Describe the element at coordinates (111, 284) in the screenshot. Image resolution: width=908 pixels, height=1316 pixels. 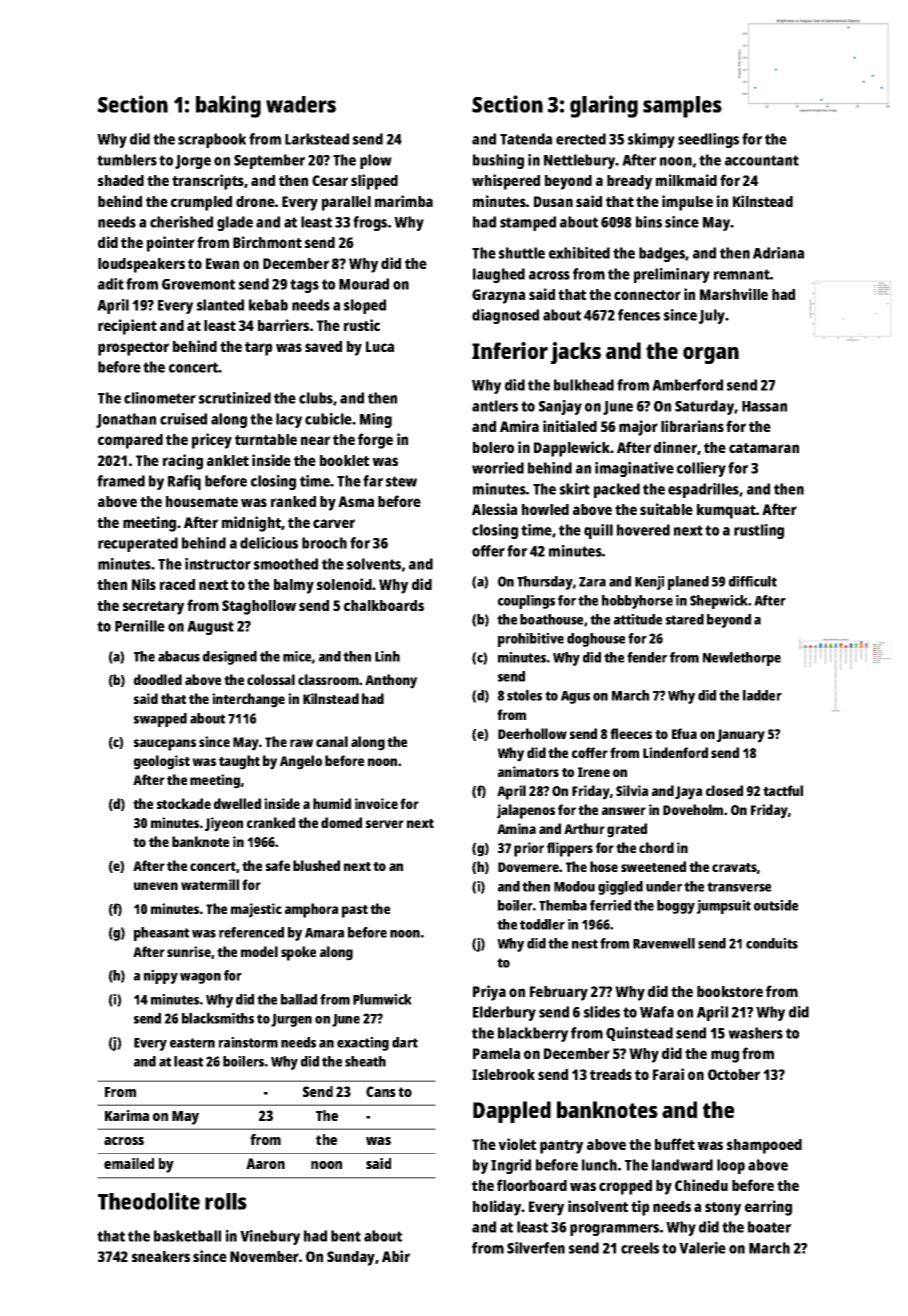
I see `adit` at that location.
